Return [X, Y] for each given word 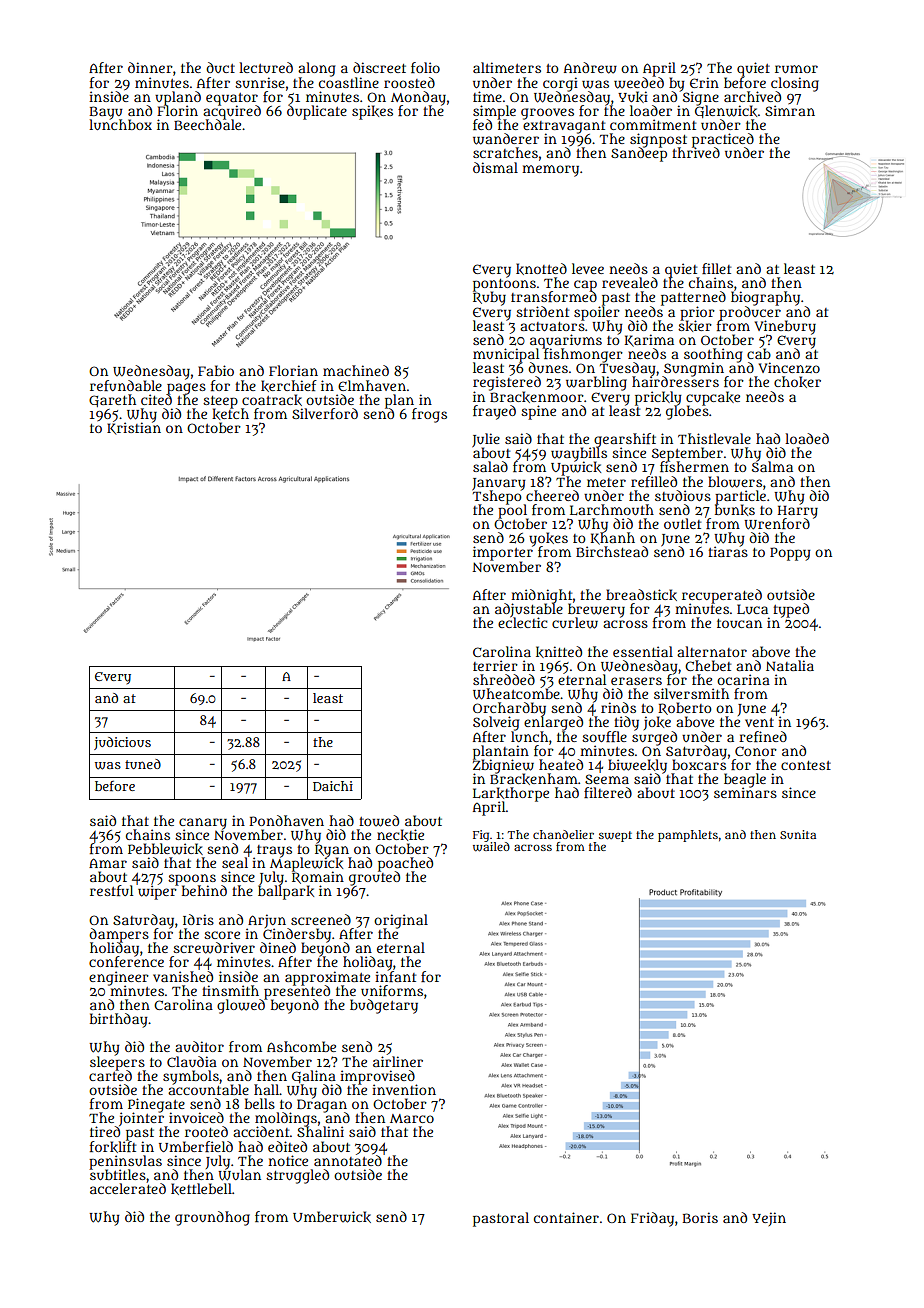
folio [425, 67]
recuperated [722, 596]
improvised [377, 1077]
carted [110, 1075]
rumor [796, 69]
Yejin [769, 1219]
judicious [122, 743]
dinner [150, 67]
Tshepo [497, 497]
